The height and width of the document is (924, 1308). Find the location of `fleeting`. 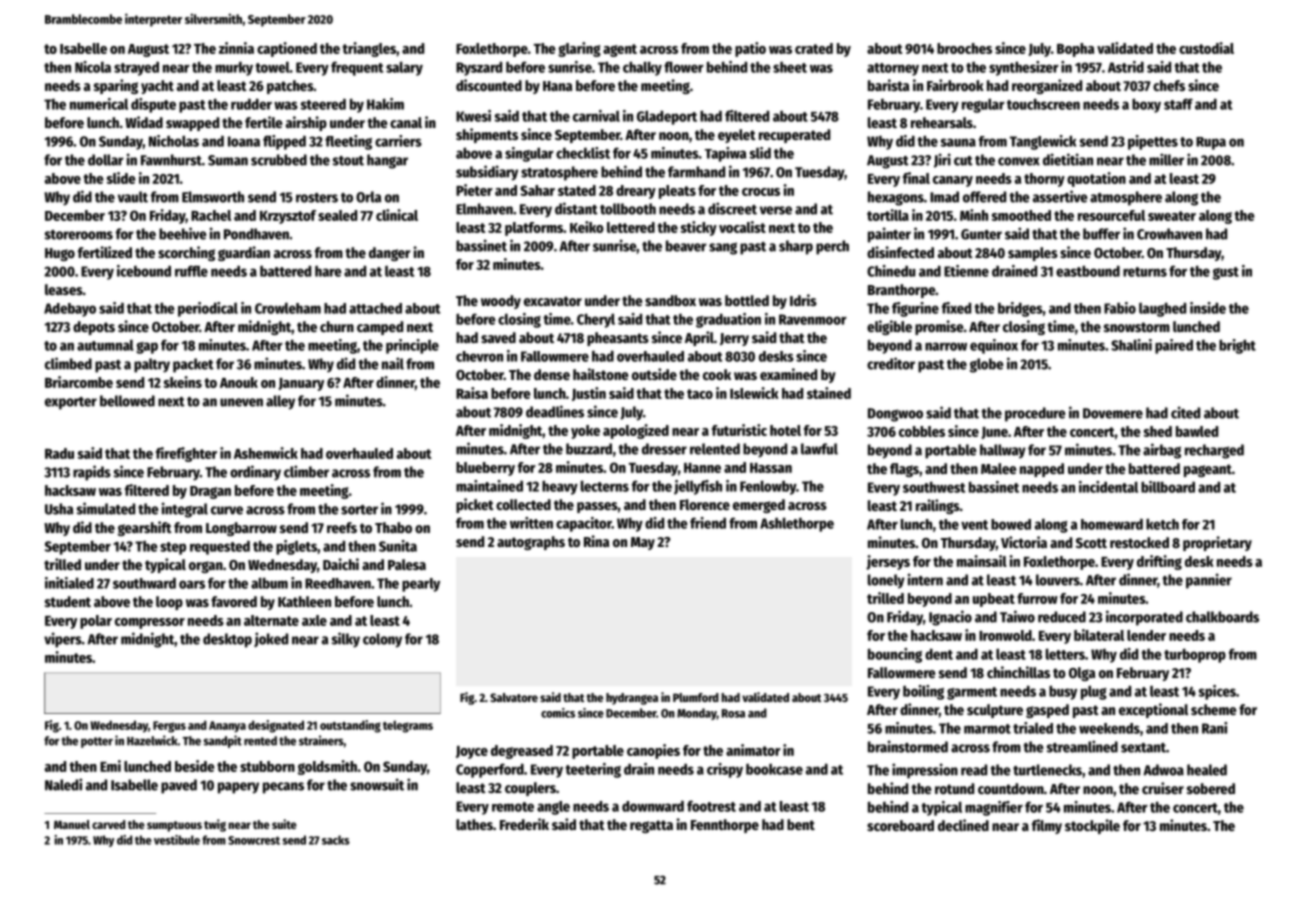

fleeting is located at coordinates (348, 142).
